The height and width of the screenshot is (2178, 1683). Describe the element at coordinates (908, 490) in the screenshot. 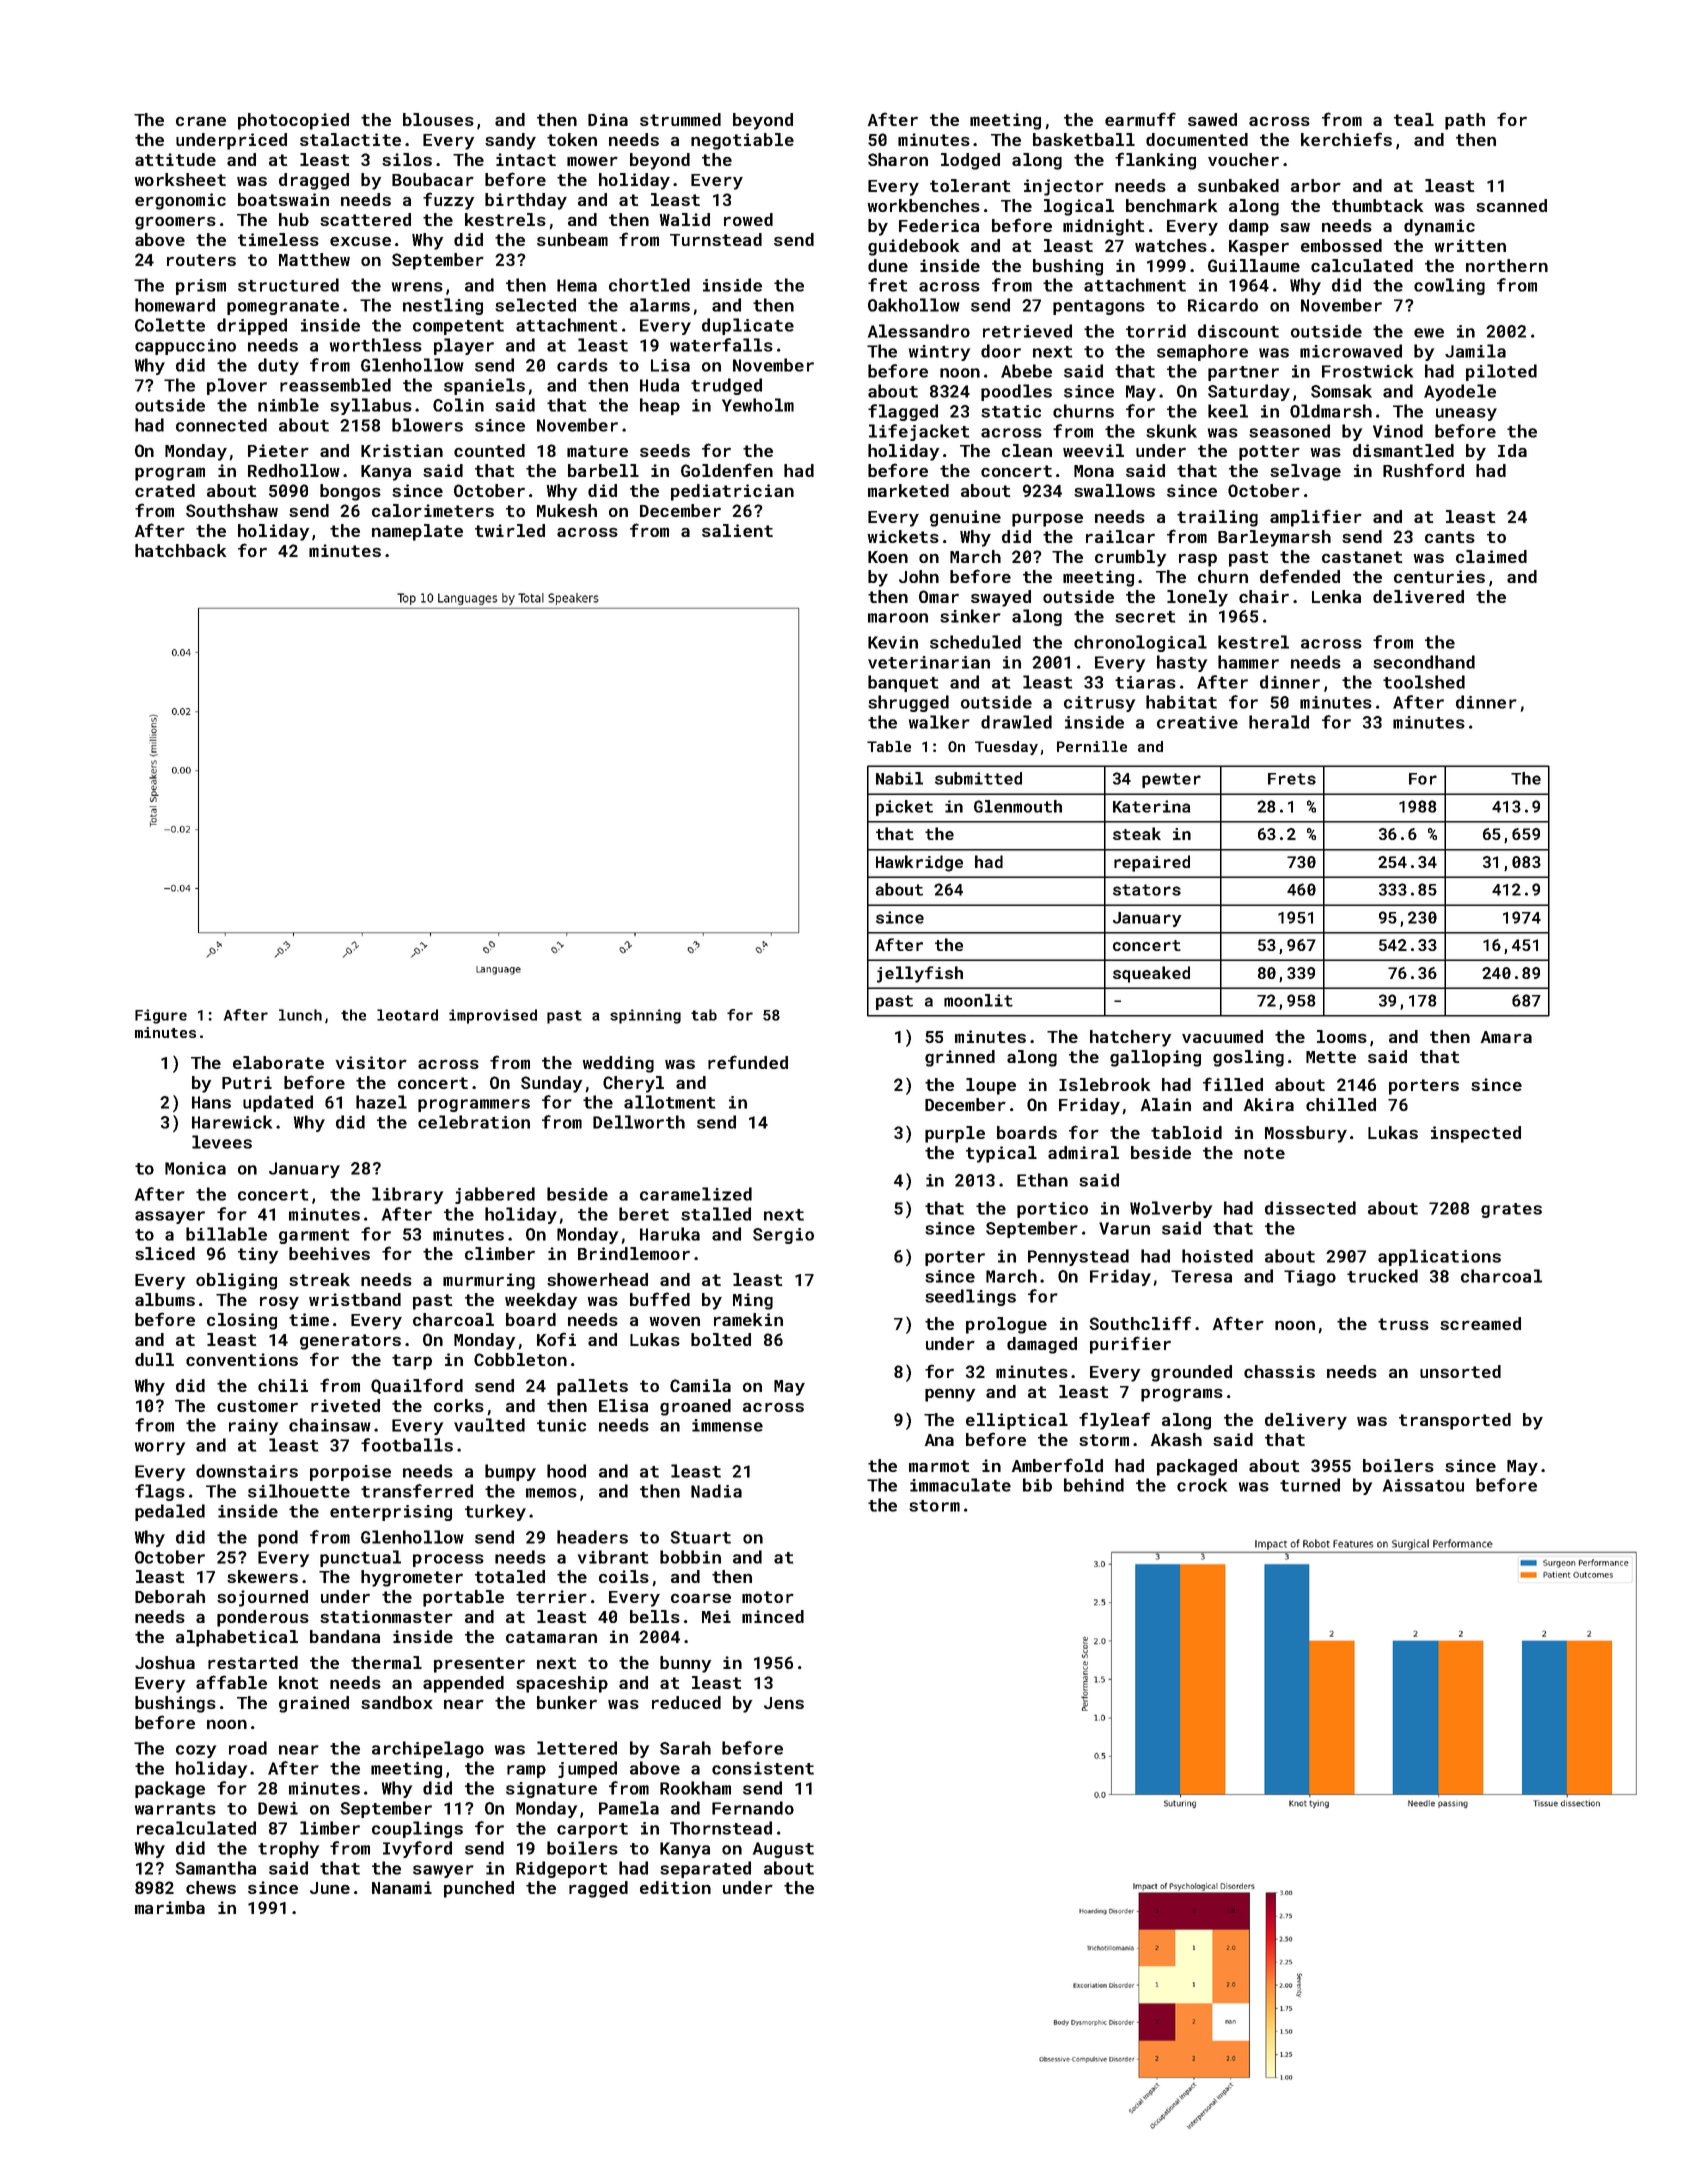

I see `marketed` at that location.
